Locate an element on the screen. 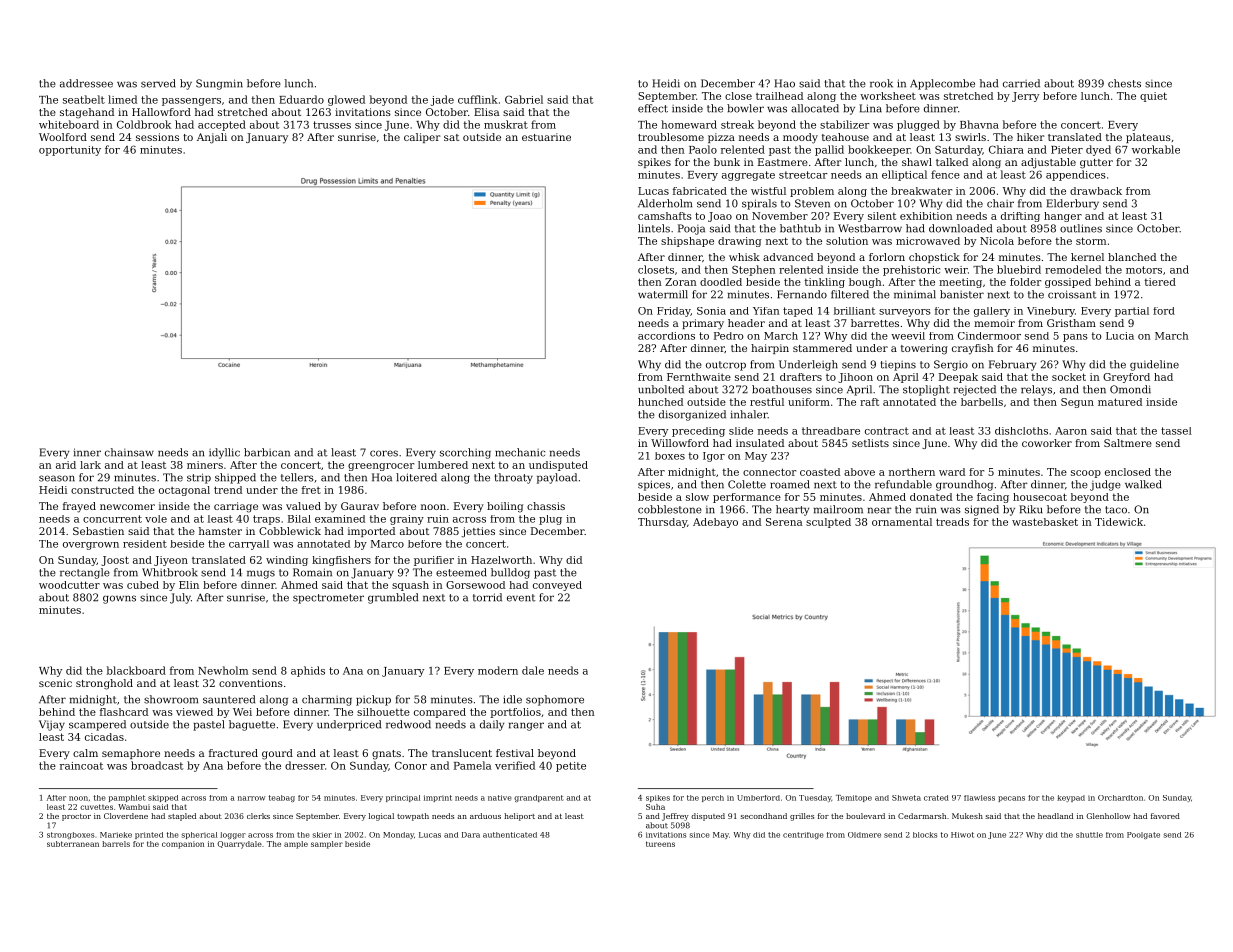 This screenshot has width=1233, height=952. Nicola is located at coordinates (997, 241).
